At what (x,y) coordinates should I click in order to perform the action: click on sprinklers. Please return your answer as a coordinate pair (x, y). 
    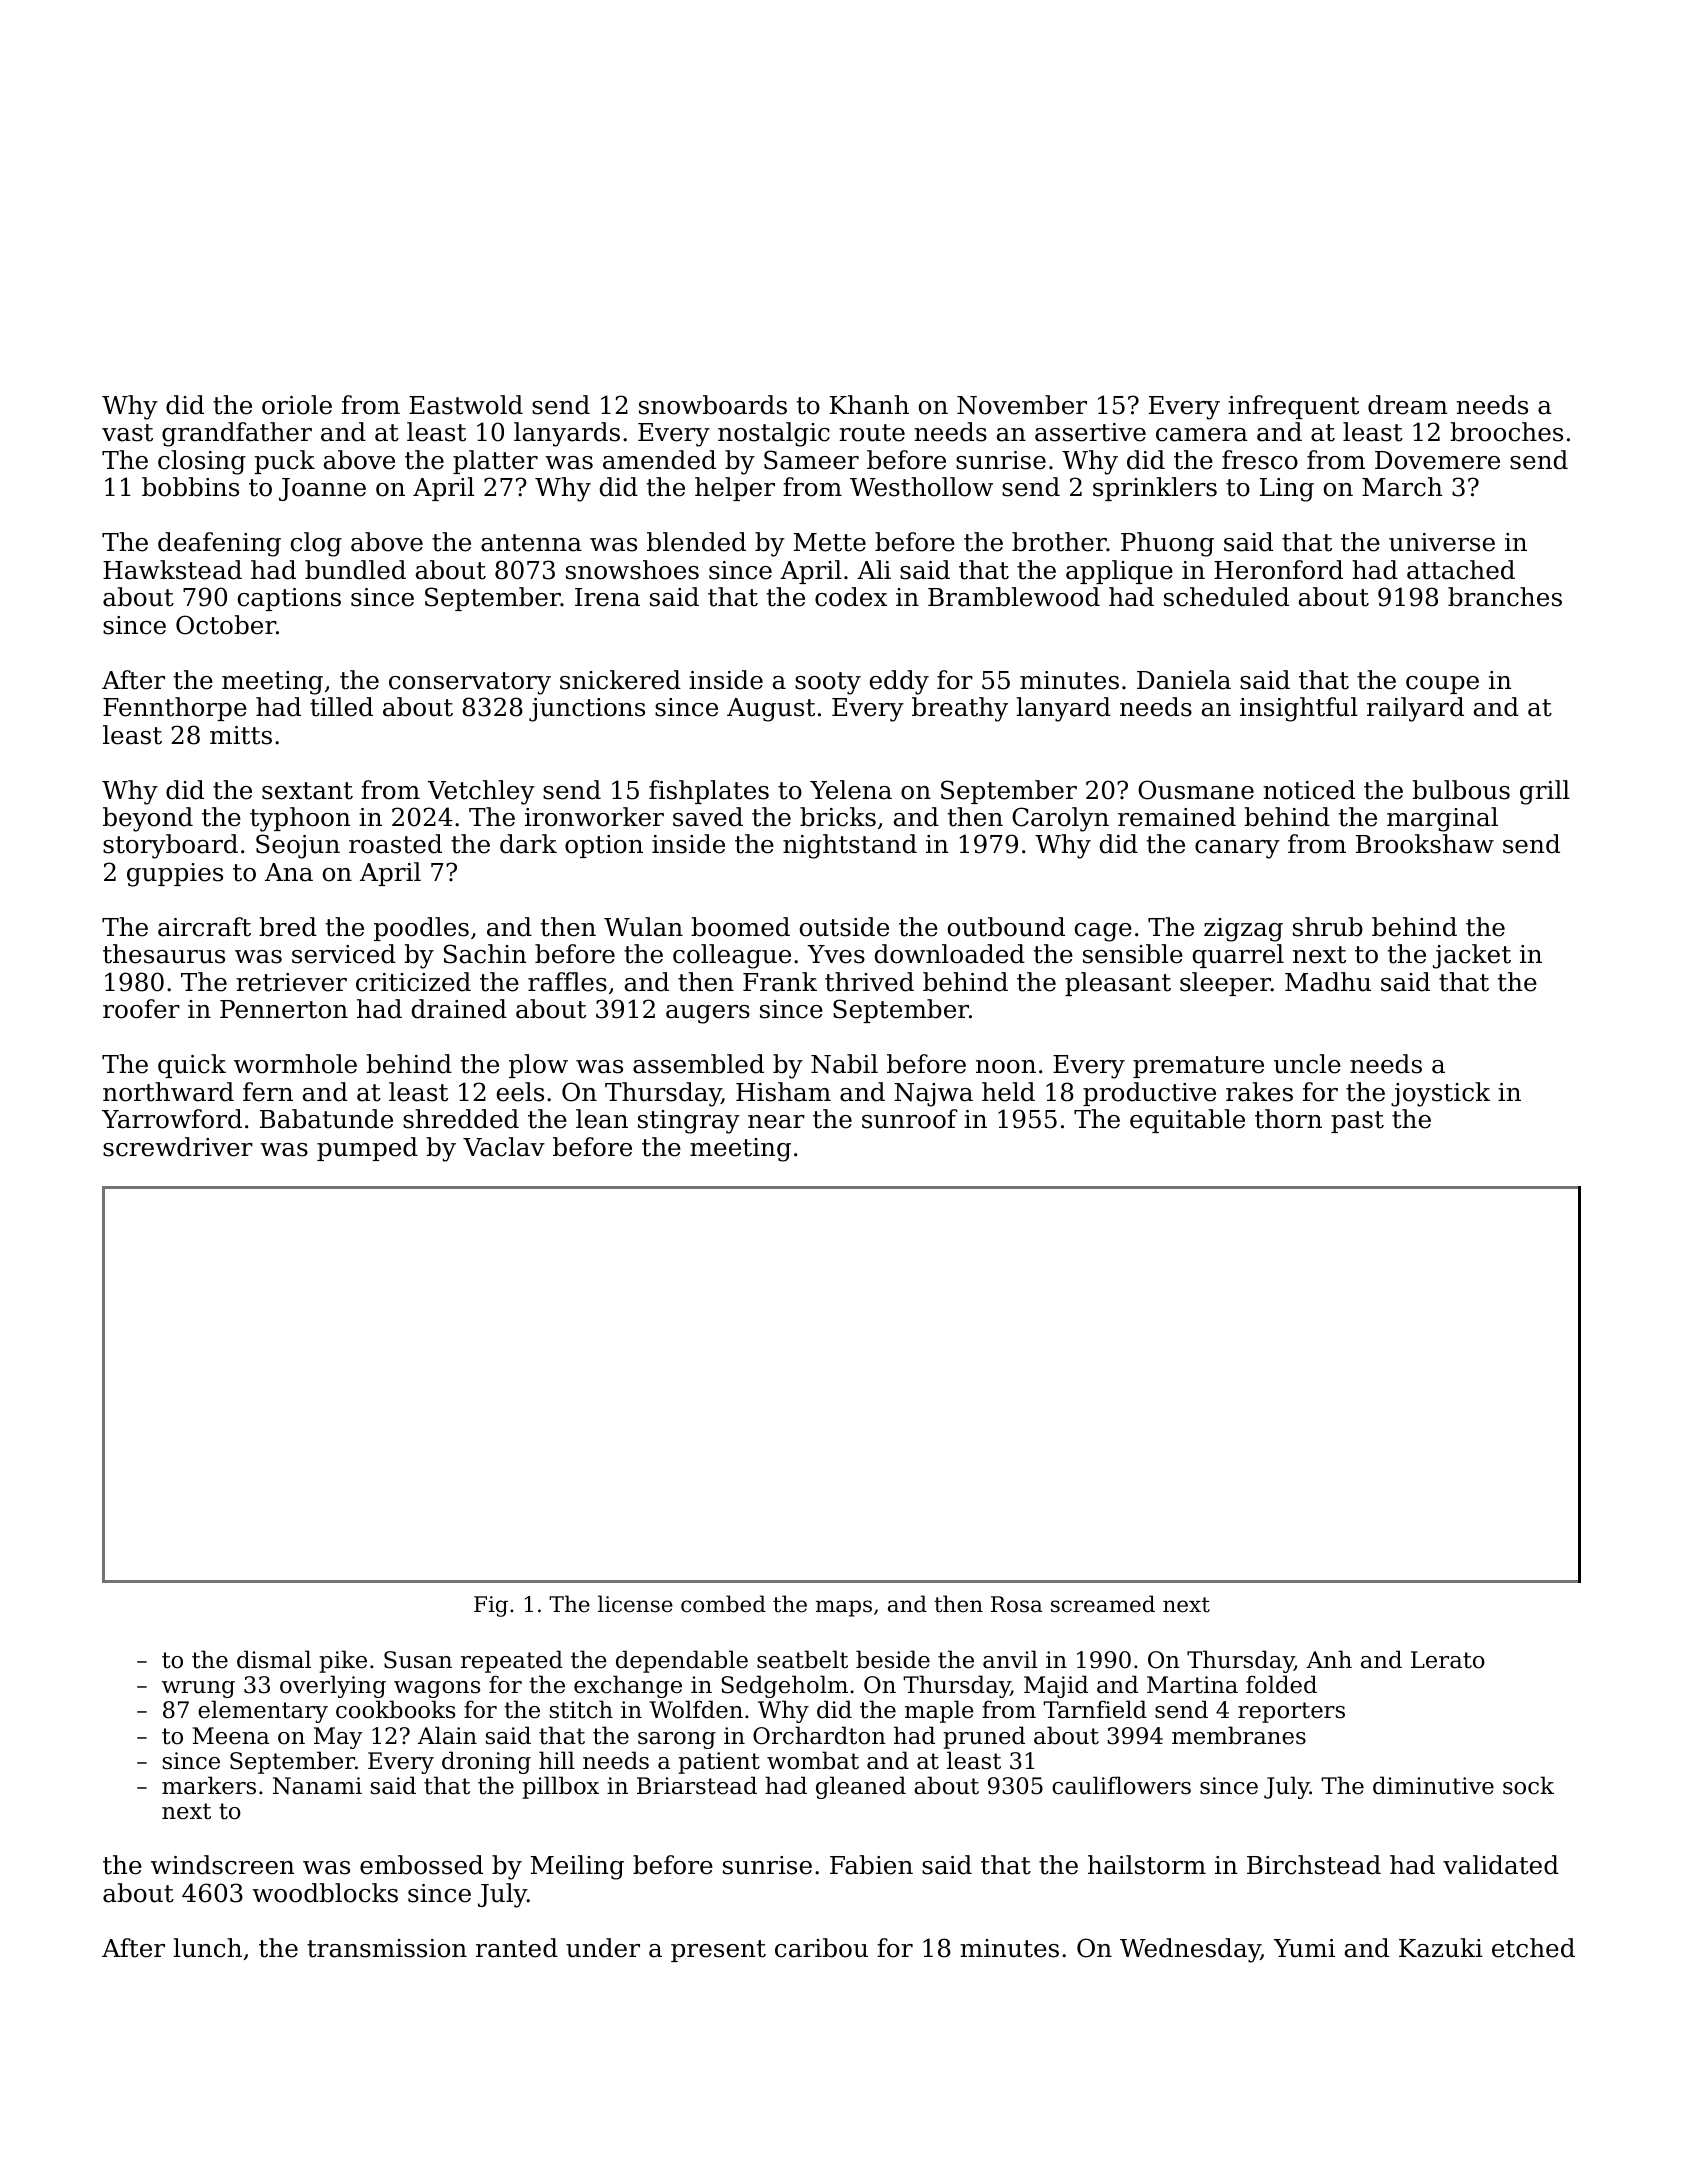
    Looking at the image, I should click on (1155, 489).
